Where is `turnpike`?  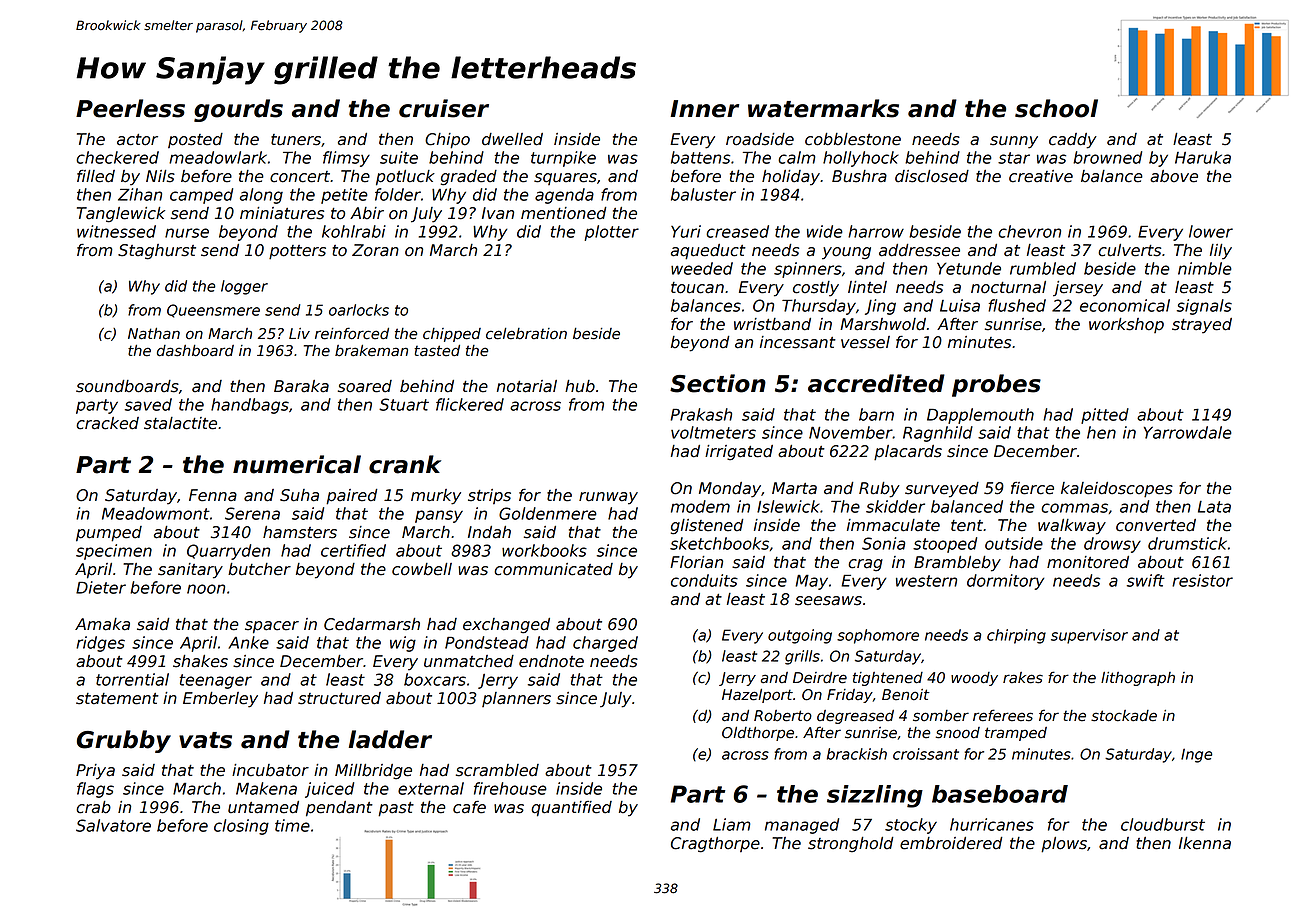
turnpike is located at coordinates (563, 159).
